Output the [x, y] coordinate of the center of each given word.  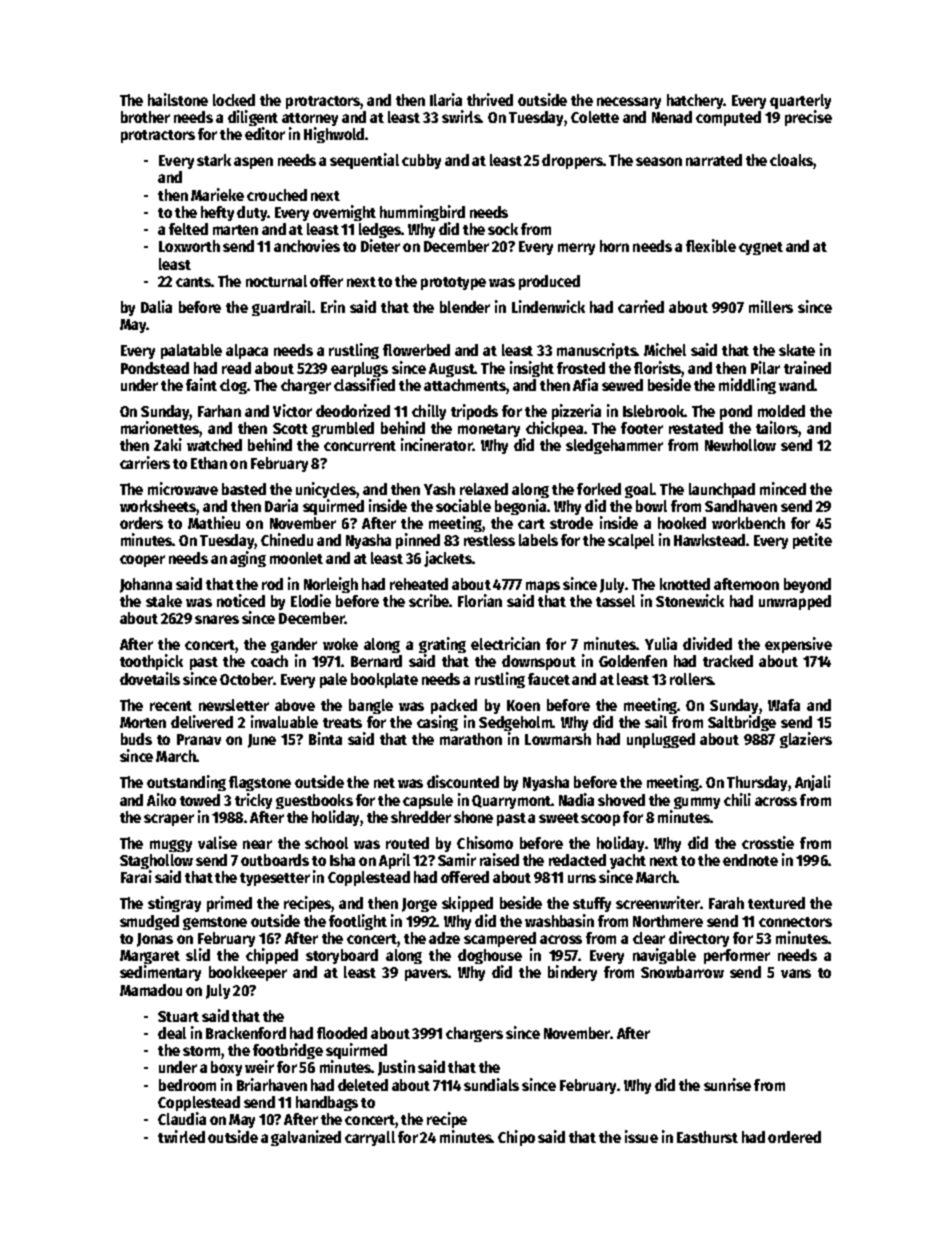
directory [699, 939]
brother [145, 117]
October [247, 679]
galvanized [306, 1138]
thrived [490, 99]
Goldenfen [633, 661]
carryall [370, 1138]
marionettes [160, 429]
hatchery [695, 101]
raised [499, 859]
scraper [169, 820]
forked [599, 489]
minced [783, 488]
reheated [419, 584]
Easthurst [707, 1137]
